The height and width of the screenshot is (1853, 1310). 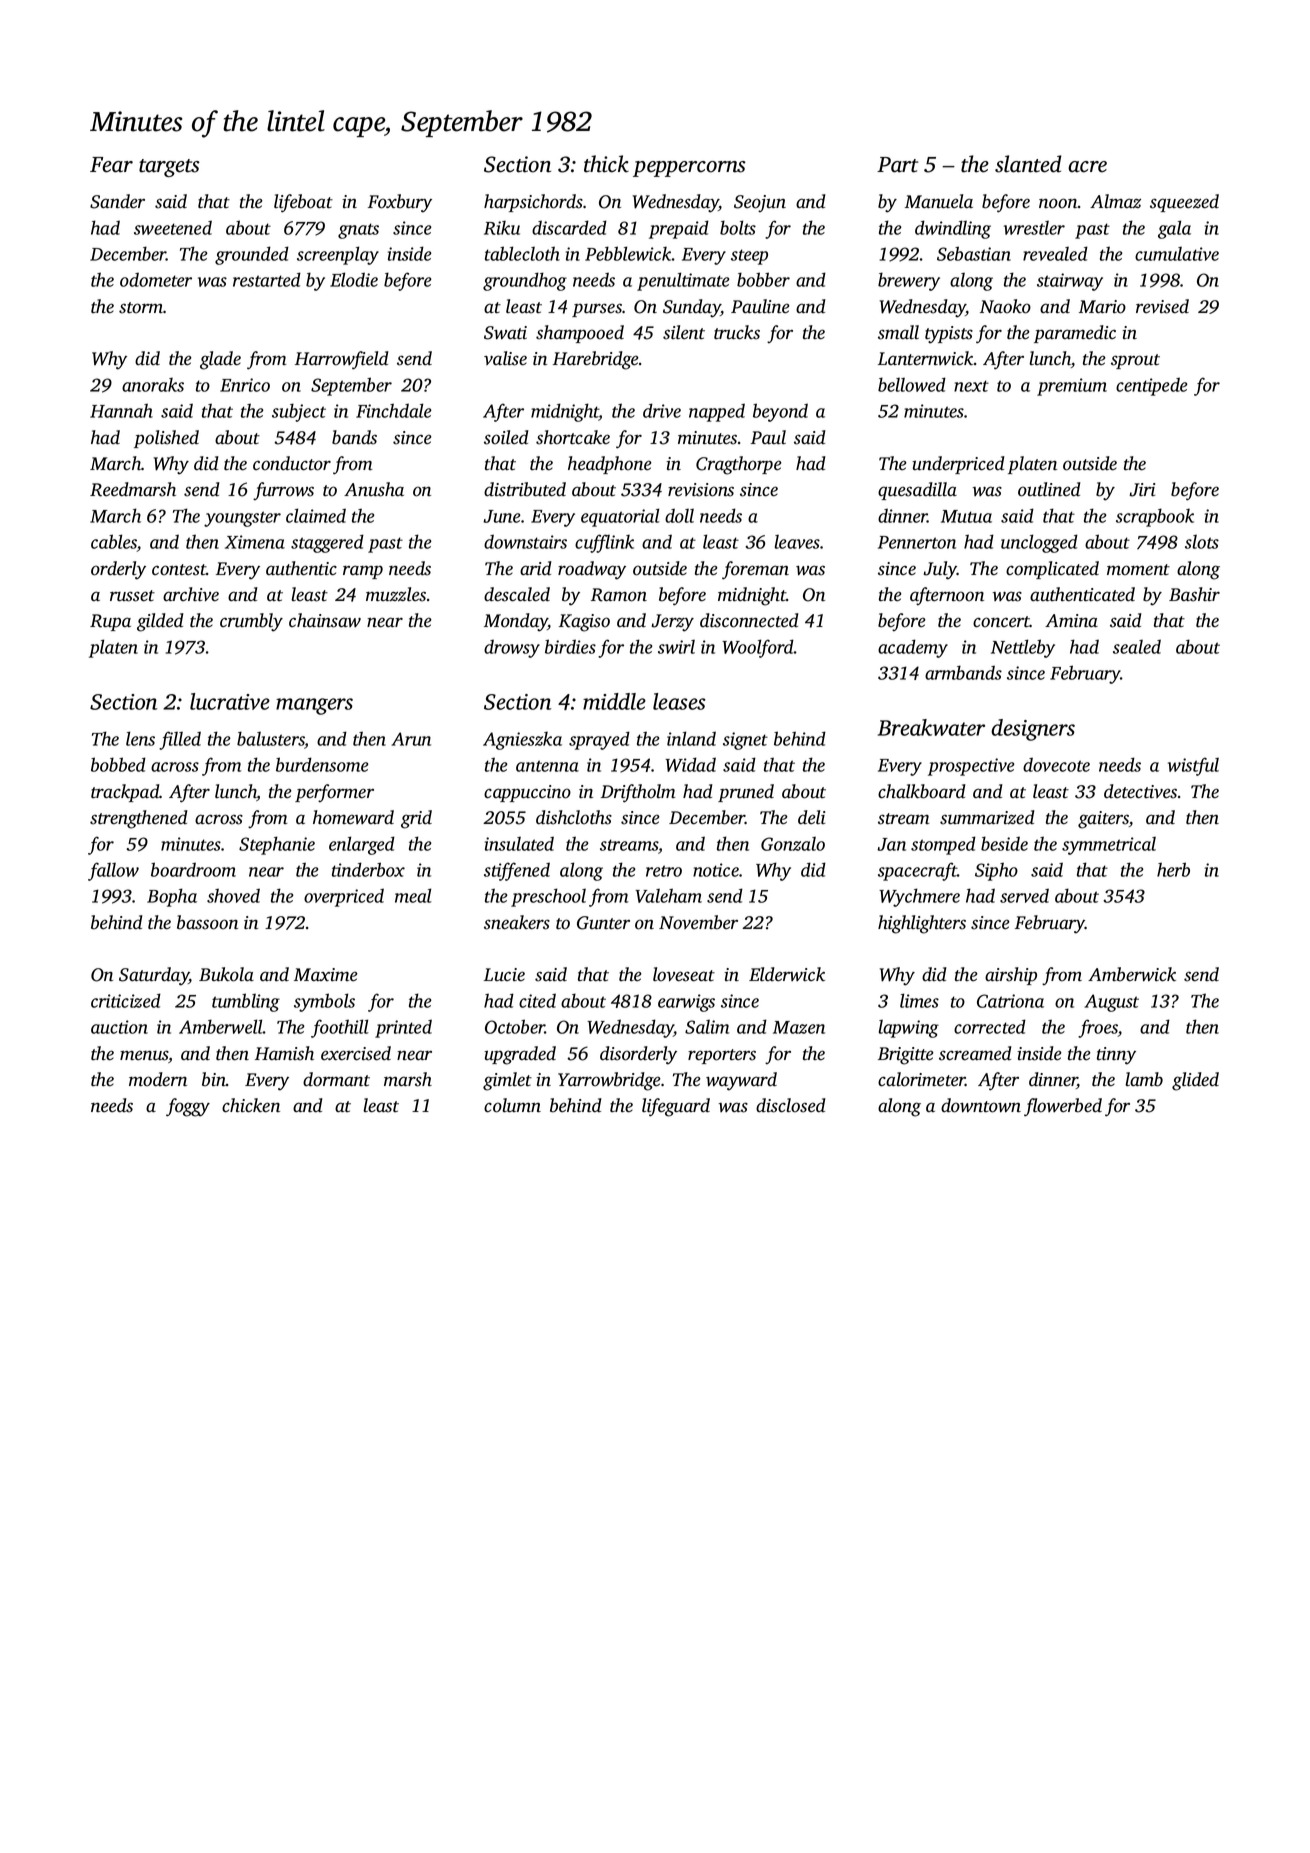 I want to click on small, so click(x=898, y=332).
